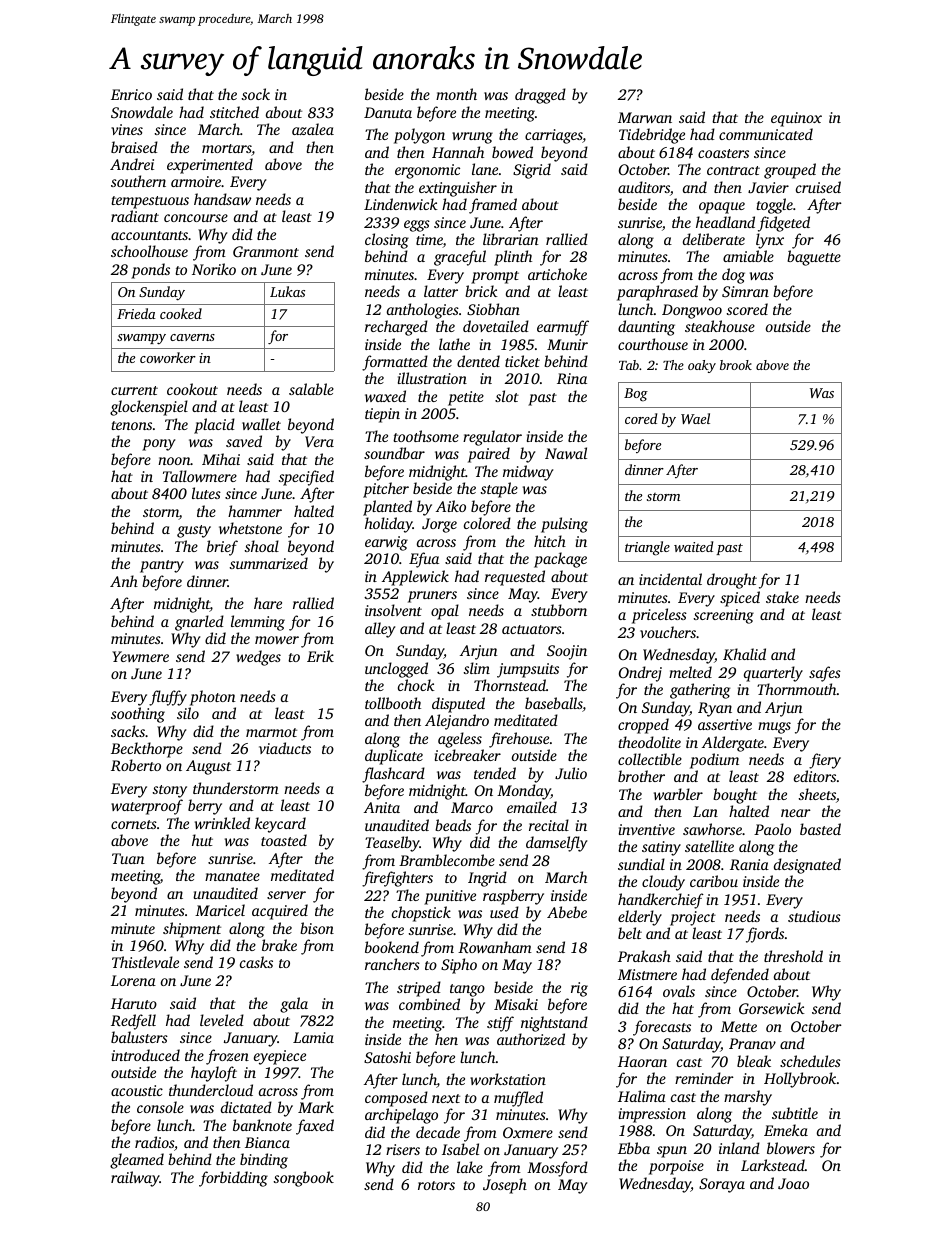  Describe the element at coordinates (222, 199) in the screenshot. I see `handsaw` at that location.
